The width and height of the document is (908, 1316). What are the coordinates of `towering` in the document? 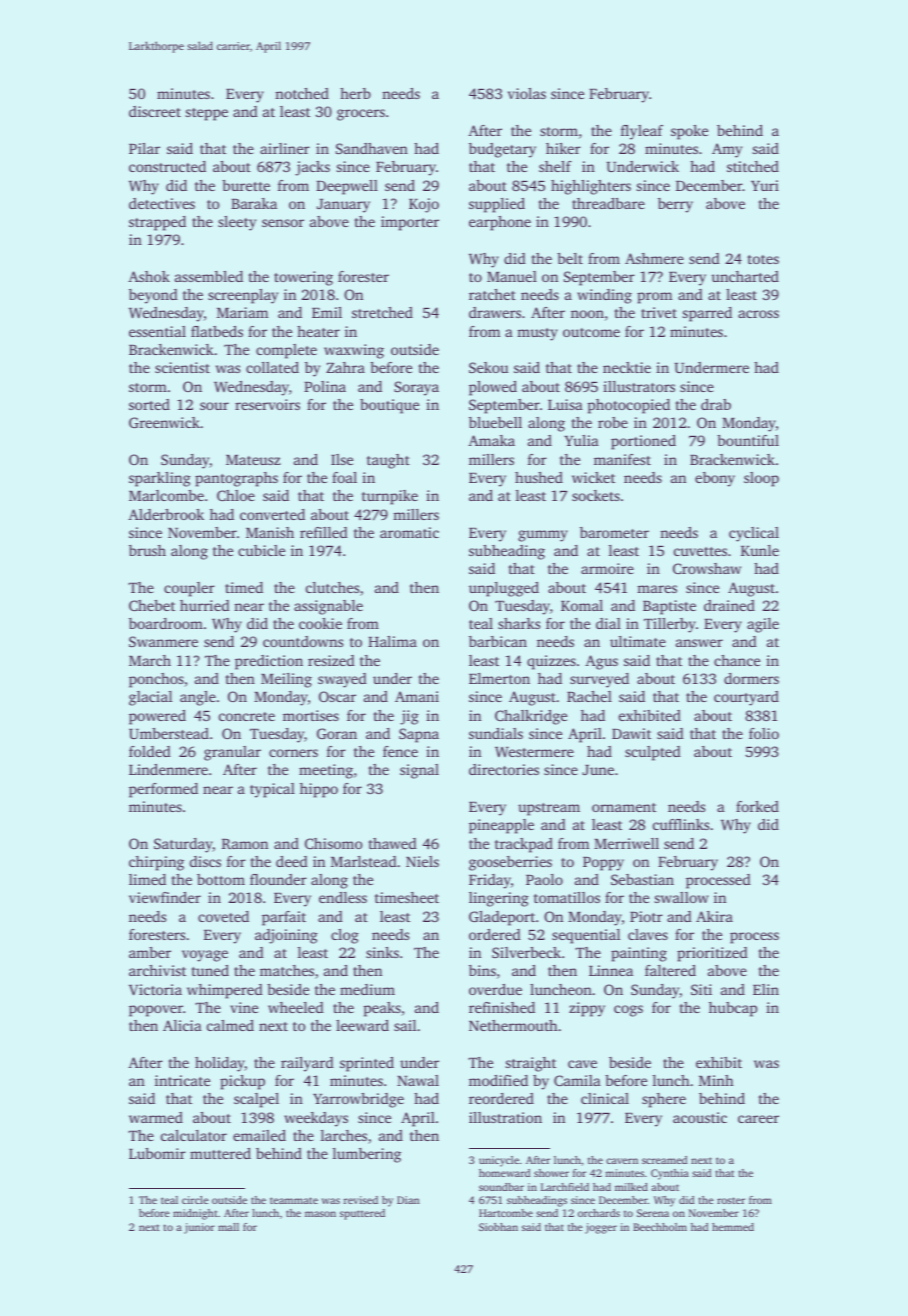 It's located at (303, 278).
